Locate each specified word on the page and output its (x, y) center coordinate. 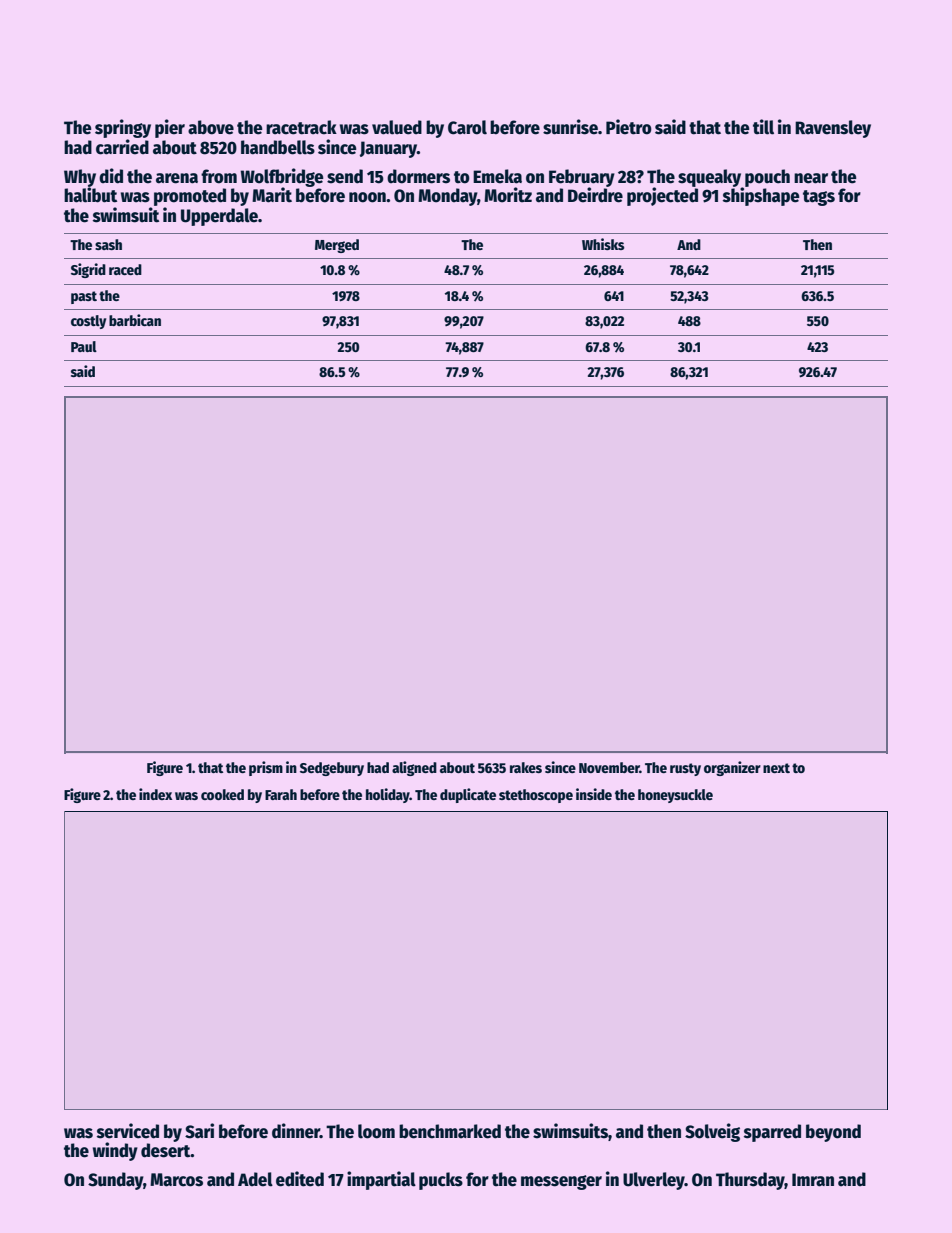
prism (266, 768)
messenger (561, 1182)
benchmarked (450, 1131)
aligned (414, 768)
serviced (128, 1131)
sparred (772, 1133)
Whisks (603, 244)
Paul (84, 346)
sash (108, 244)
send (345, 176)
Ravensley (833, 129)
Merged (337, 246)
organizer (732, 768)
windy (115, 1151)
